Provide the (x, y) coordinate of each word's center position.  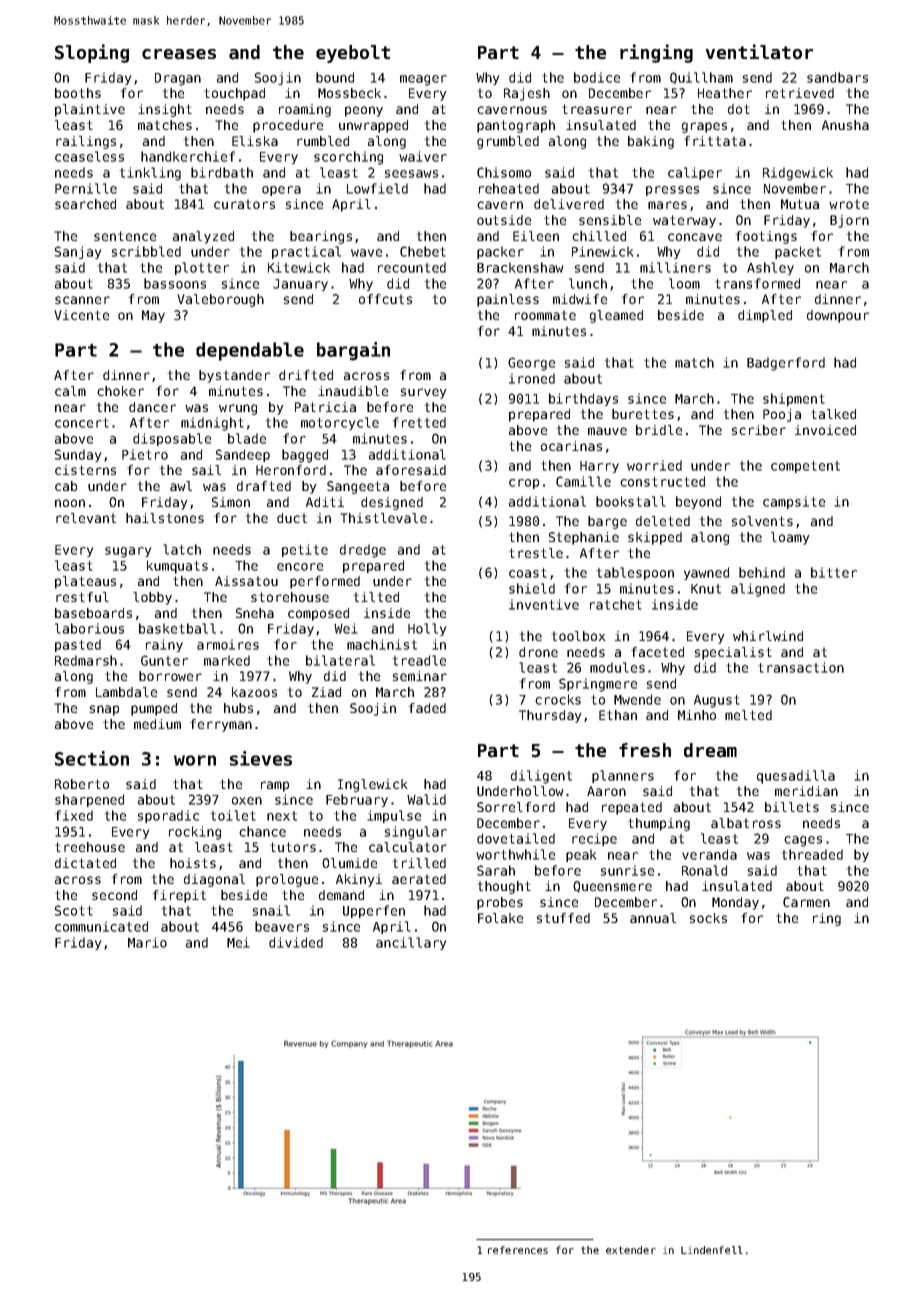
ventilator (759, 52)
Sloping (92, 53)
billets (792, 807)
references (518, 1250)
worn (195, 760)
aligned (758, 590)
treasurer (597, 109)
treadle (419, 660)
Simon (231, 502)
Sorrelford (516, 807)
